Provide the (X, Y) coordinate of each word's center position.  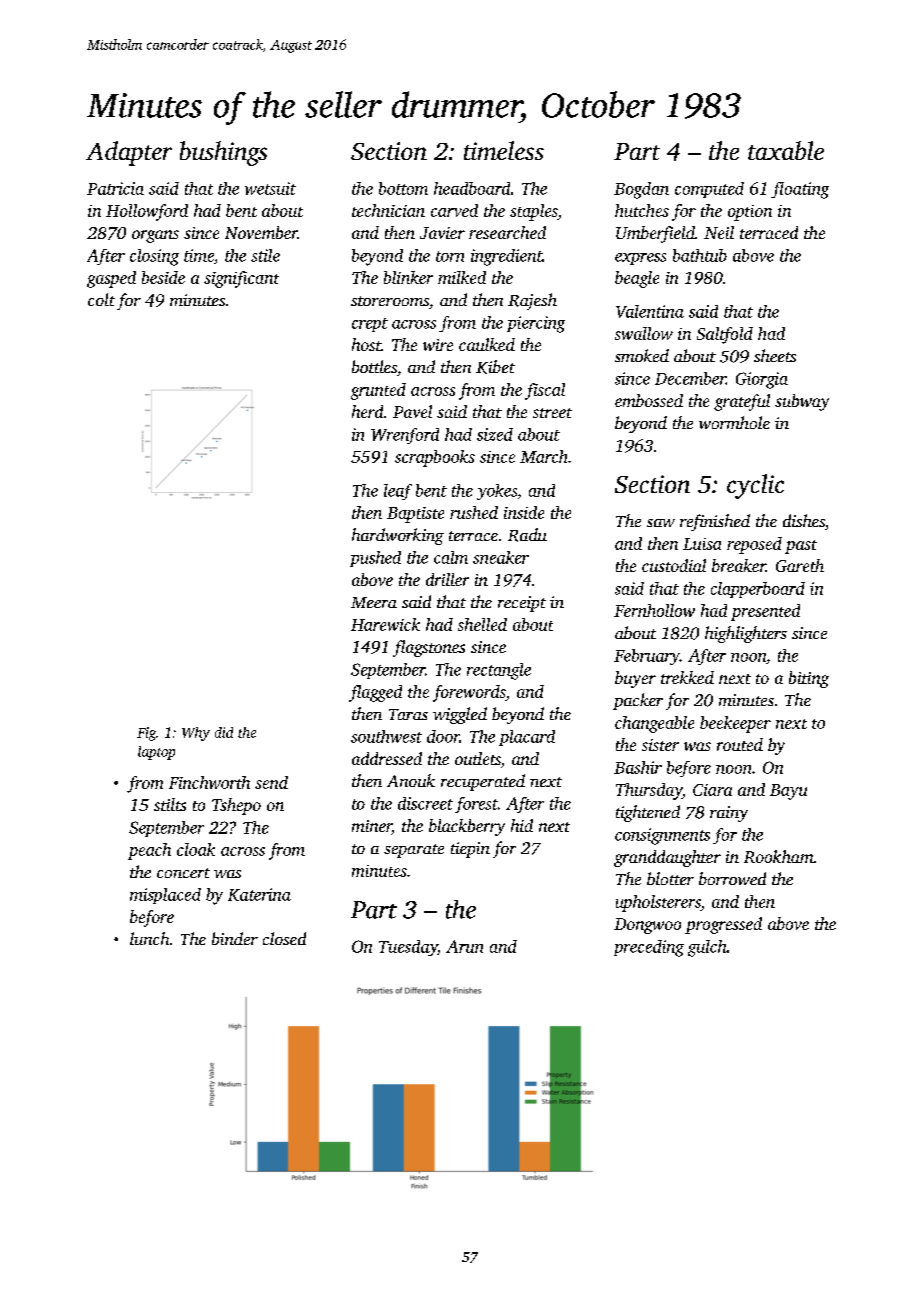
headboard (472, 188)
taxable (786, 150)
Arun (464, 946)
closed (284, 938)
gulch (707, 948)
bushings (223, 153)
